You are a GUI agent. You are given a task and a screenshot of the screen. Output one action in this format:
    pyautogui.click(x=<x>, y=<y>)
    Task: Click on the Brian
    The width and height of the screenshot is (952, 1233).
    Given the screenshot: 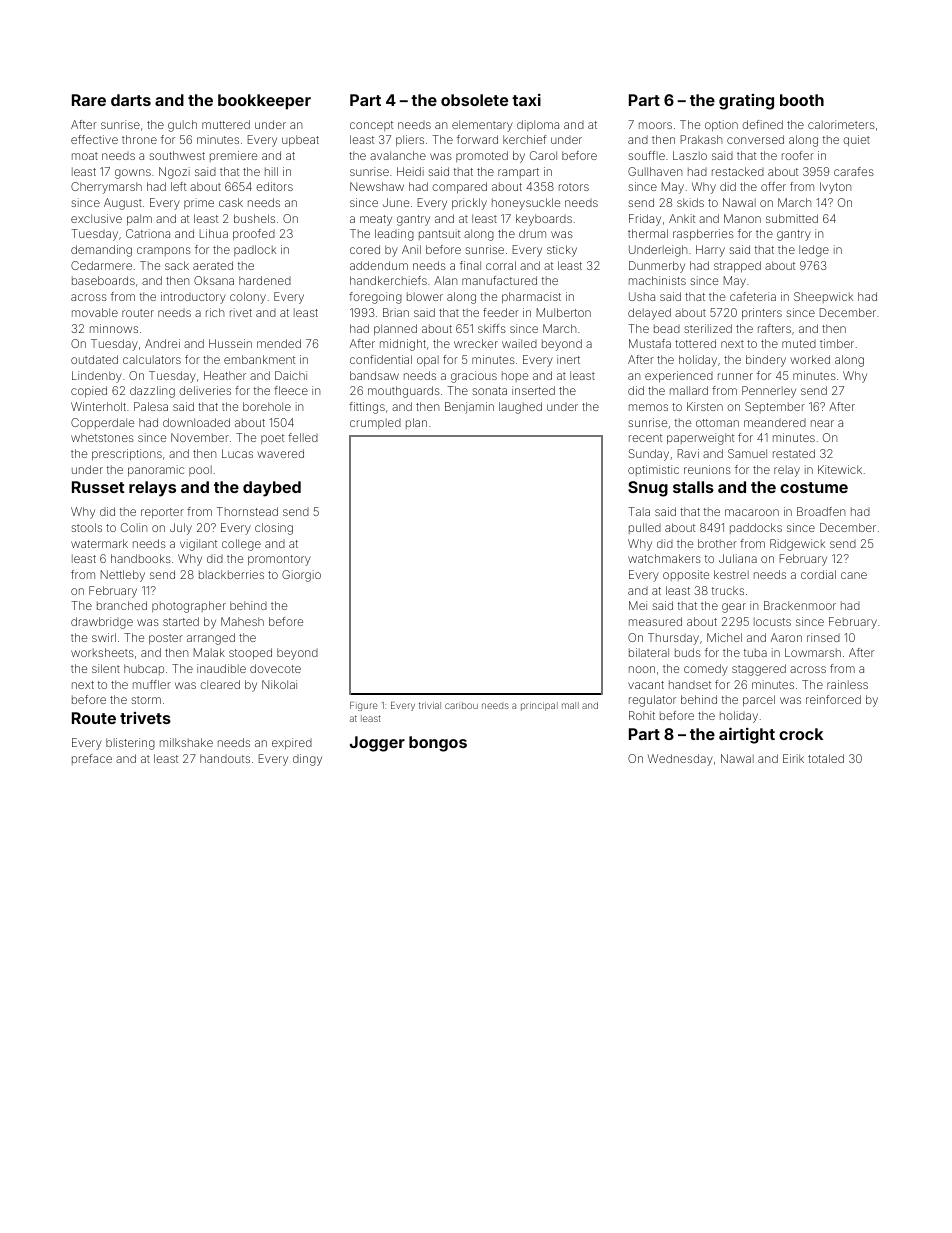 What is the action you would take?
    pyautogui.click(x=396, y=312)
